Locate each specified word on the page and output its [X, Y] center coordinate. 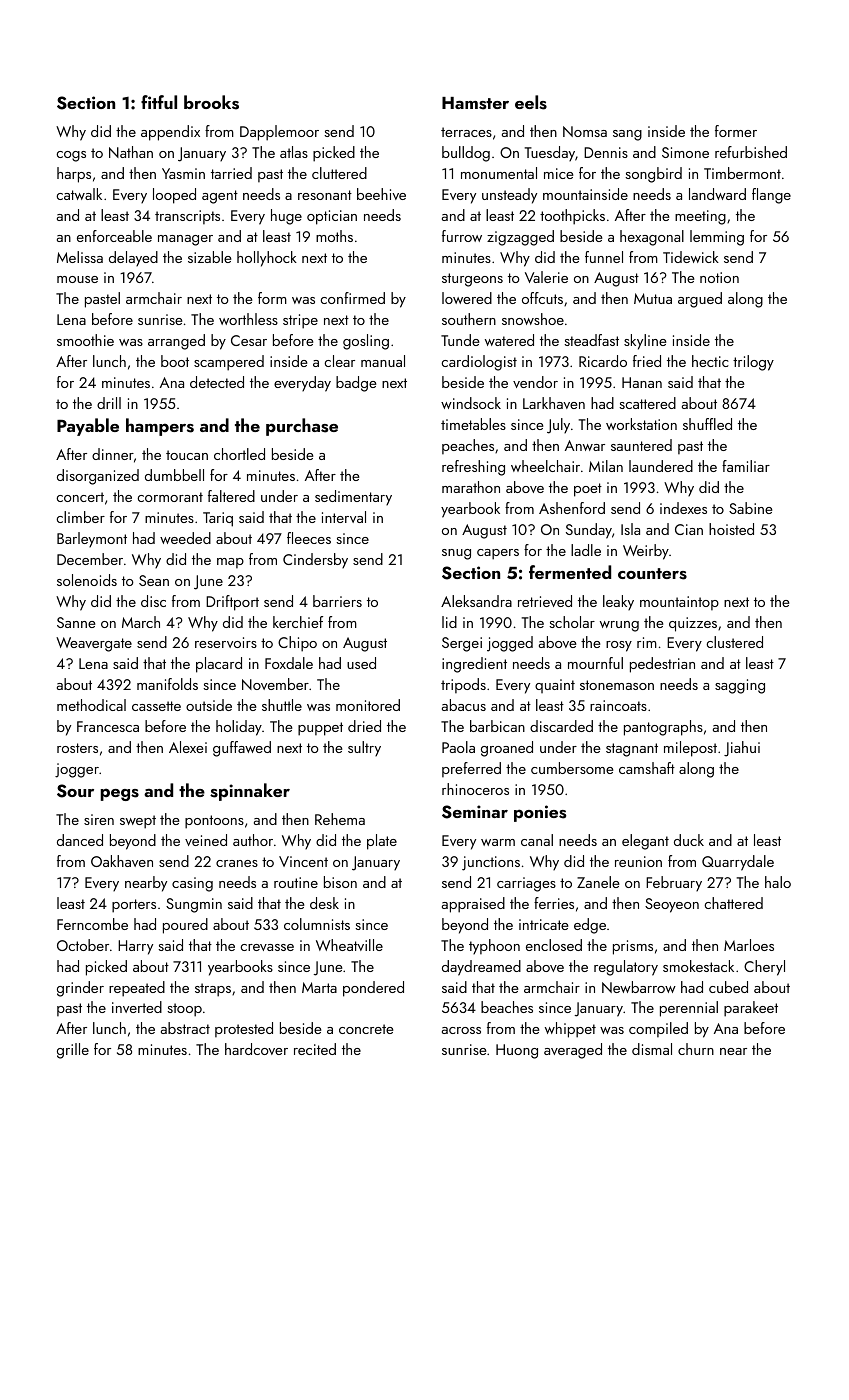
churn [696, 1049]
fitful [159, 102]
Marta [319, 987]
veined [206, 840]
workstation [641, 424]
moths [334, 236]
